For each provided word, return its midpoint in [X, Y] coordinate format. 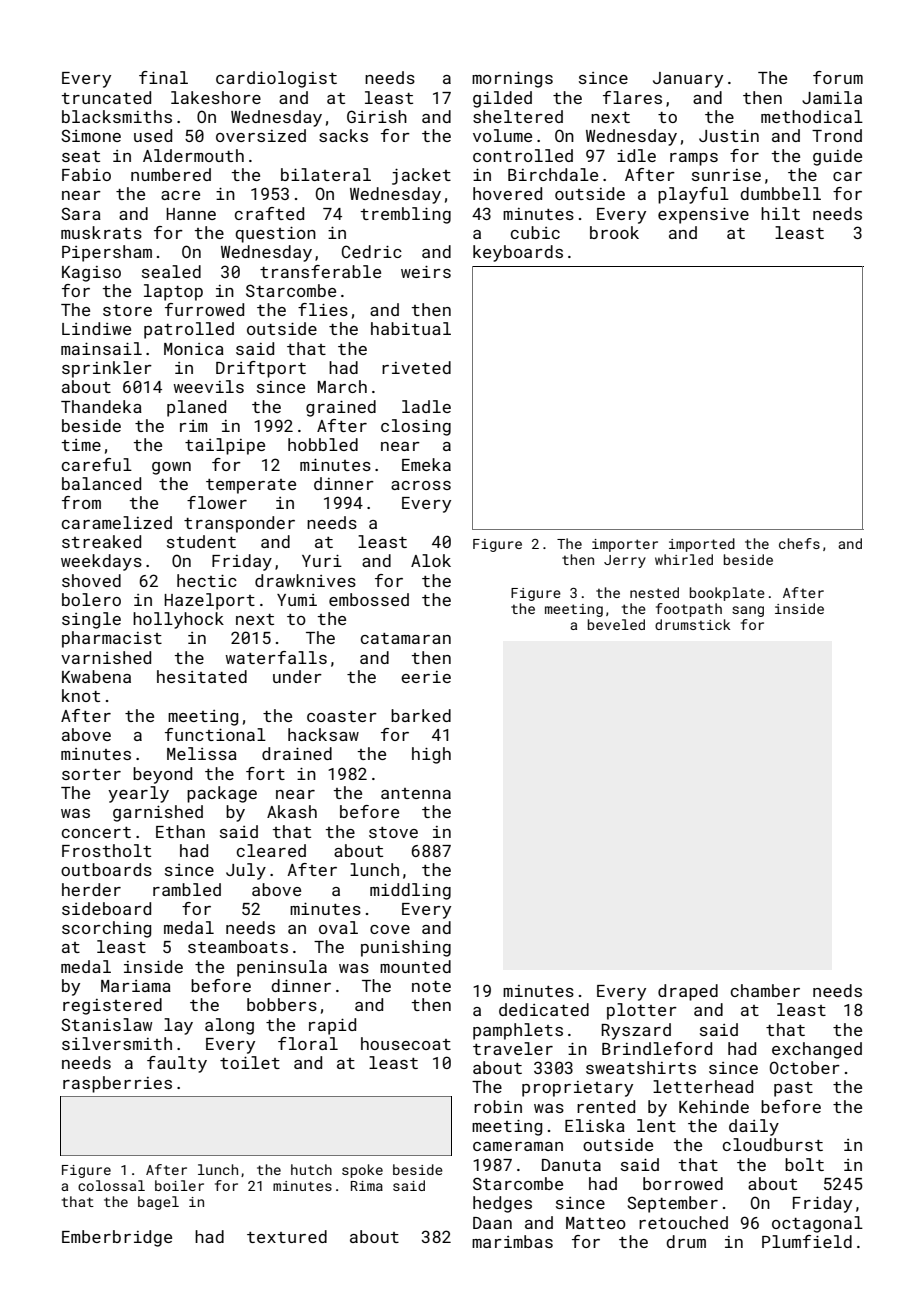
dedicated [544, 1009]
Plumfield [807, 1241]
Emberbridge [117, 1238]
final [163, 77]
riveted [416, 367]
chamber [765, 990]
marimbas [512, 1241]
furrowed [204, 309]
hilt [780, 213]
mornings [512, 80]
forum [838, 77]
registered [112, 1006]
